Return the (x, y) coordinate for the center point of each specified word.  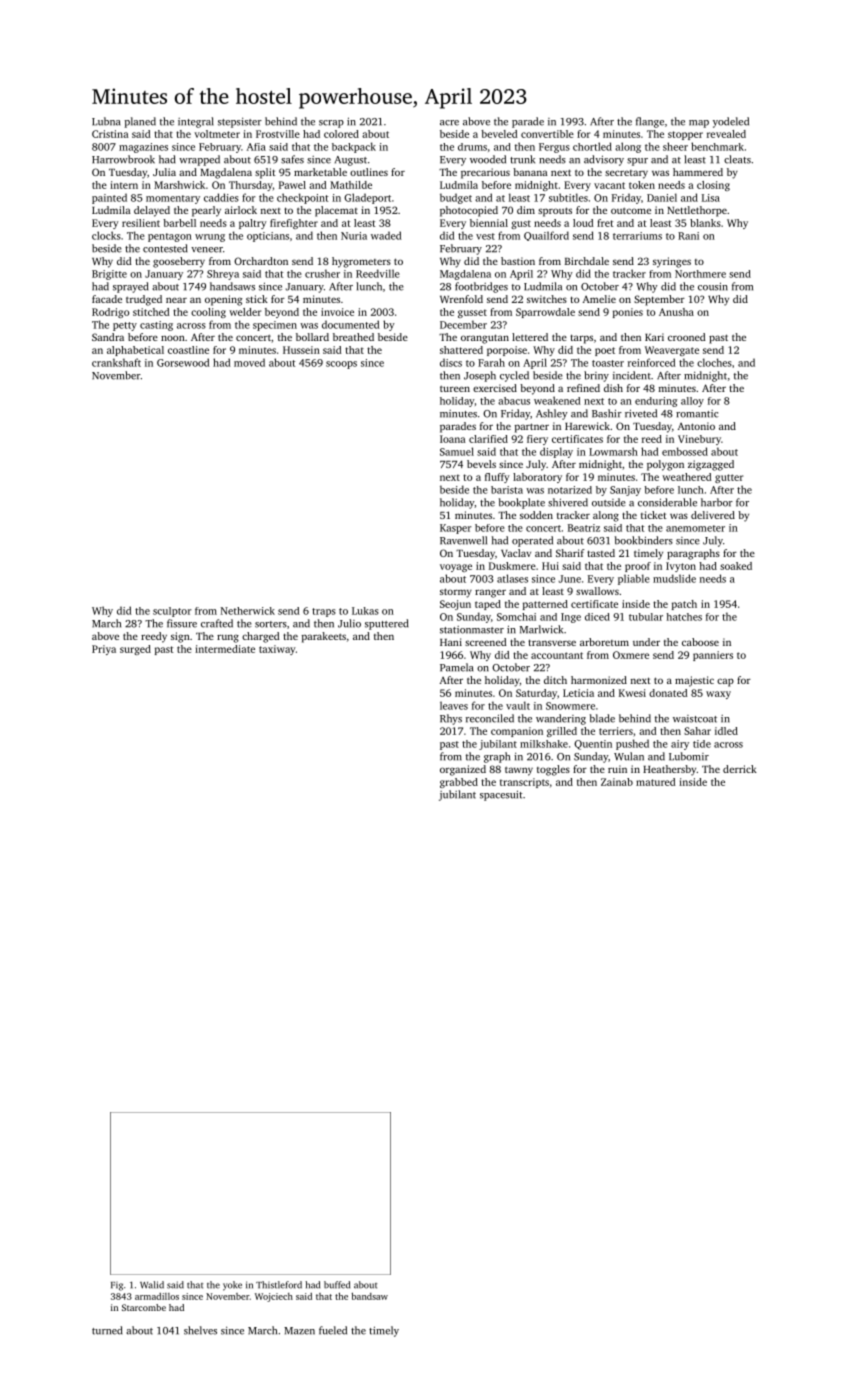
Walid (152, 1285)
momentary (173, 199)
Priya (104, 650)
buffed (337, 1285)
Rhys (451, 719)
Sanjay (625, 491)
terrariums (637, 236)
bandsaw (370, 1296)
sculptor (172, 612)
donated (668, 693)
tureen (455, 389)
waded (386, 235)
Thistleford (279, 1285)
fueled (333, 1330)
